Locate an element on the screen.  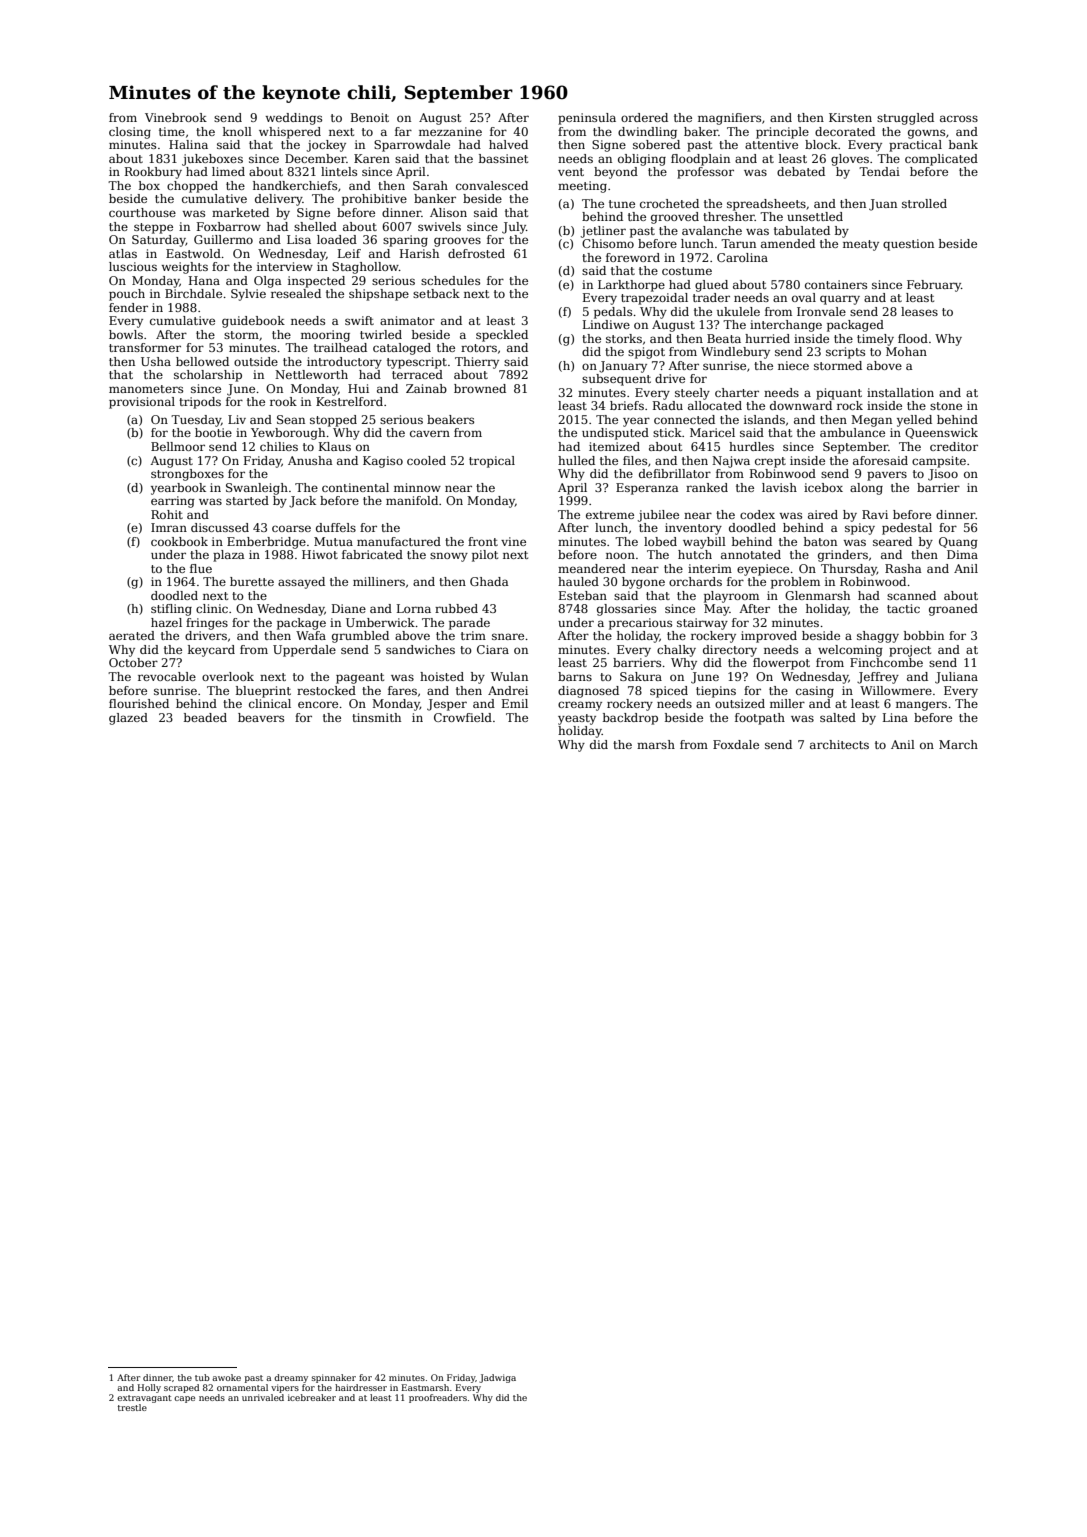
tub is located at coordinates (202, 1377).
